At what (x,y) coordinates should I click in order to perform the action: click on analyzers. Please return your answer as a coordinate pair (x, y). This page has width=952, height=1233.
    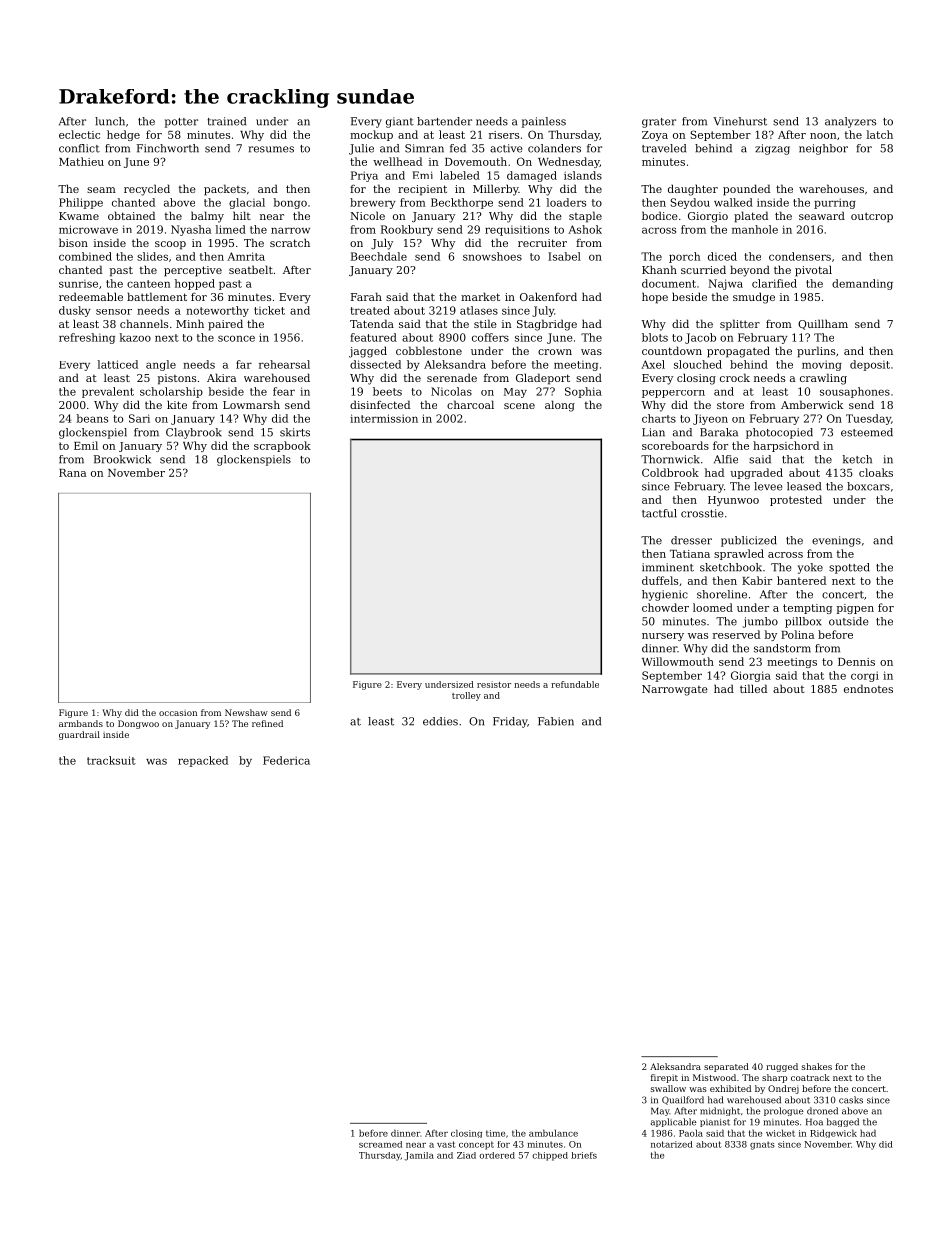
    Looking at the image, I should click on (850, 122).
